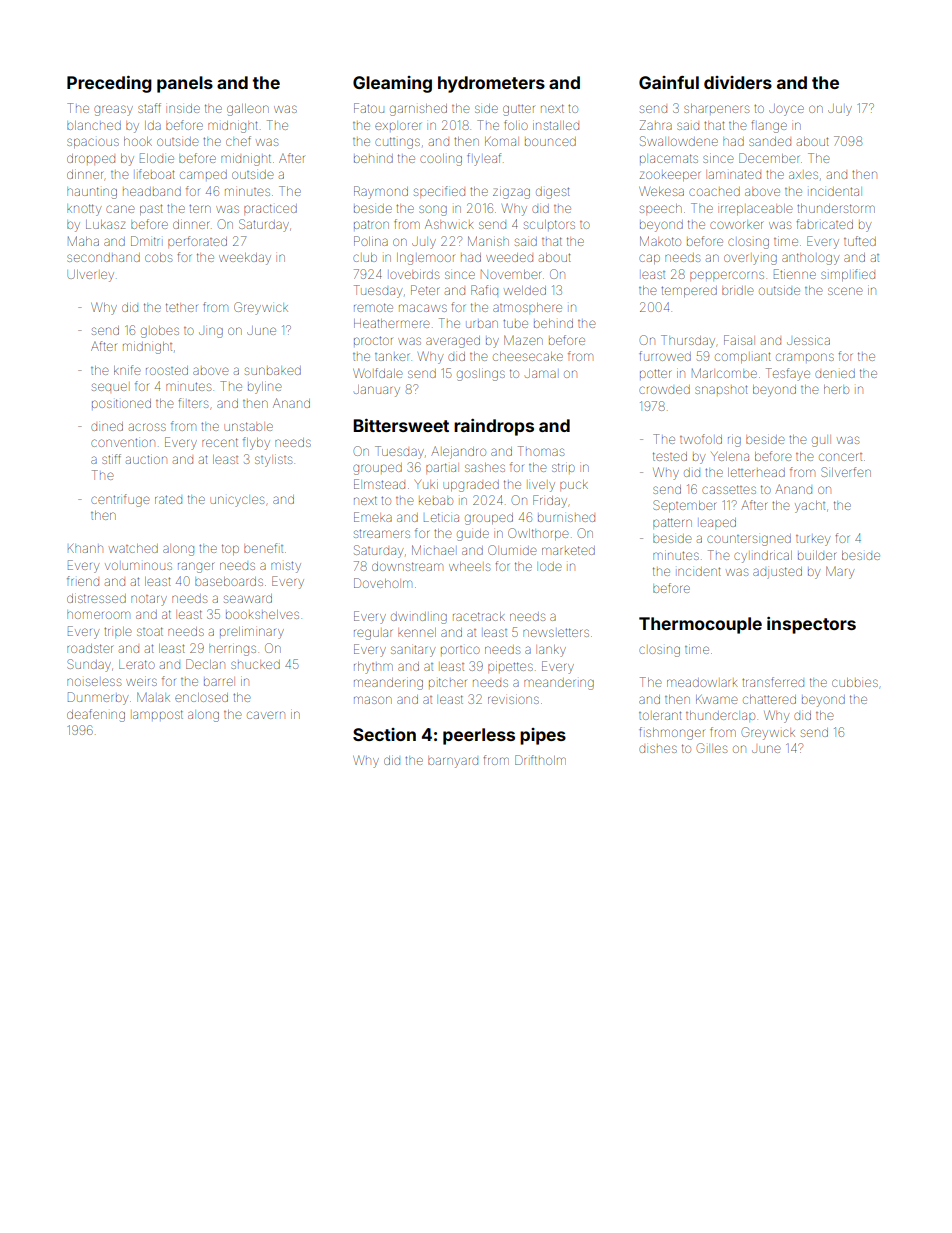  Describe the element at coordinates (848, 275) in the screenshot. I see `simplified` at that location.
